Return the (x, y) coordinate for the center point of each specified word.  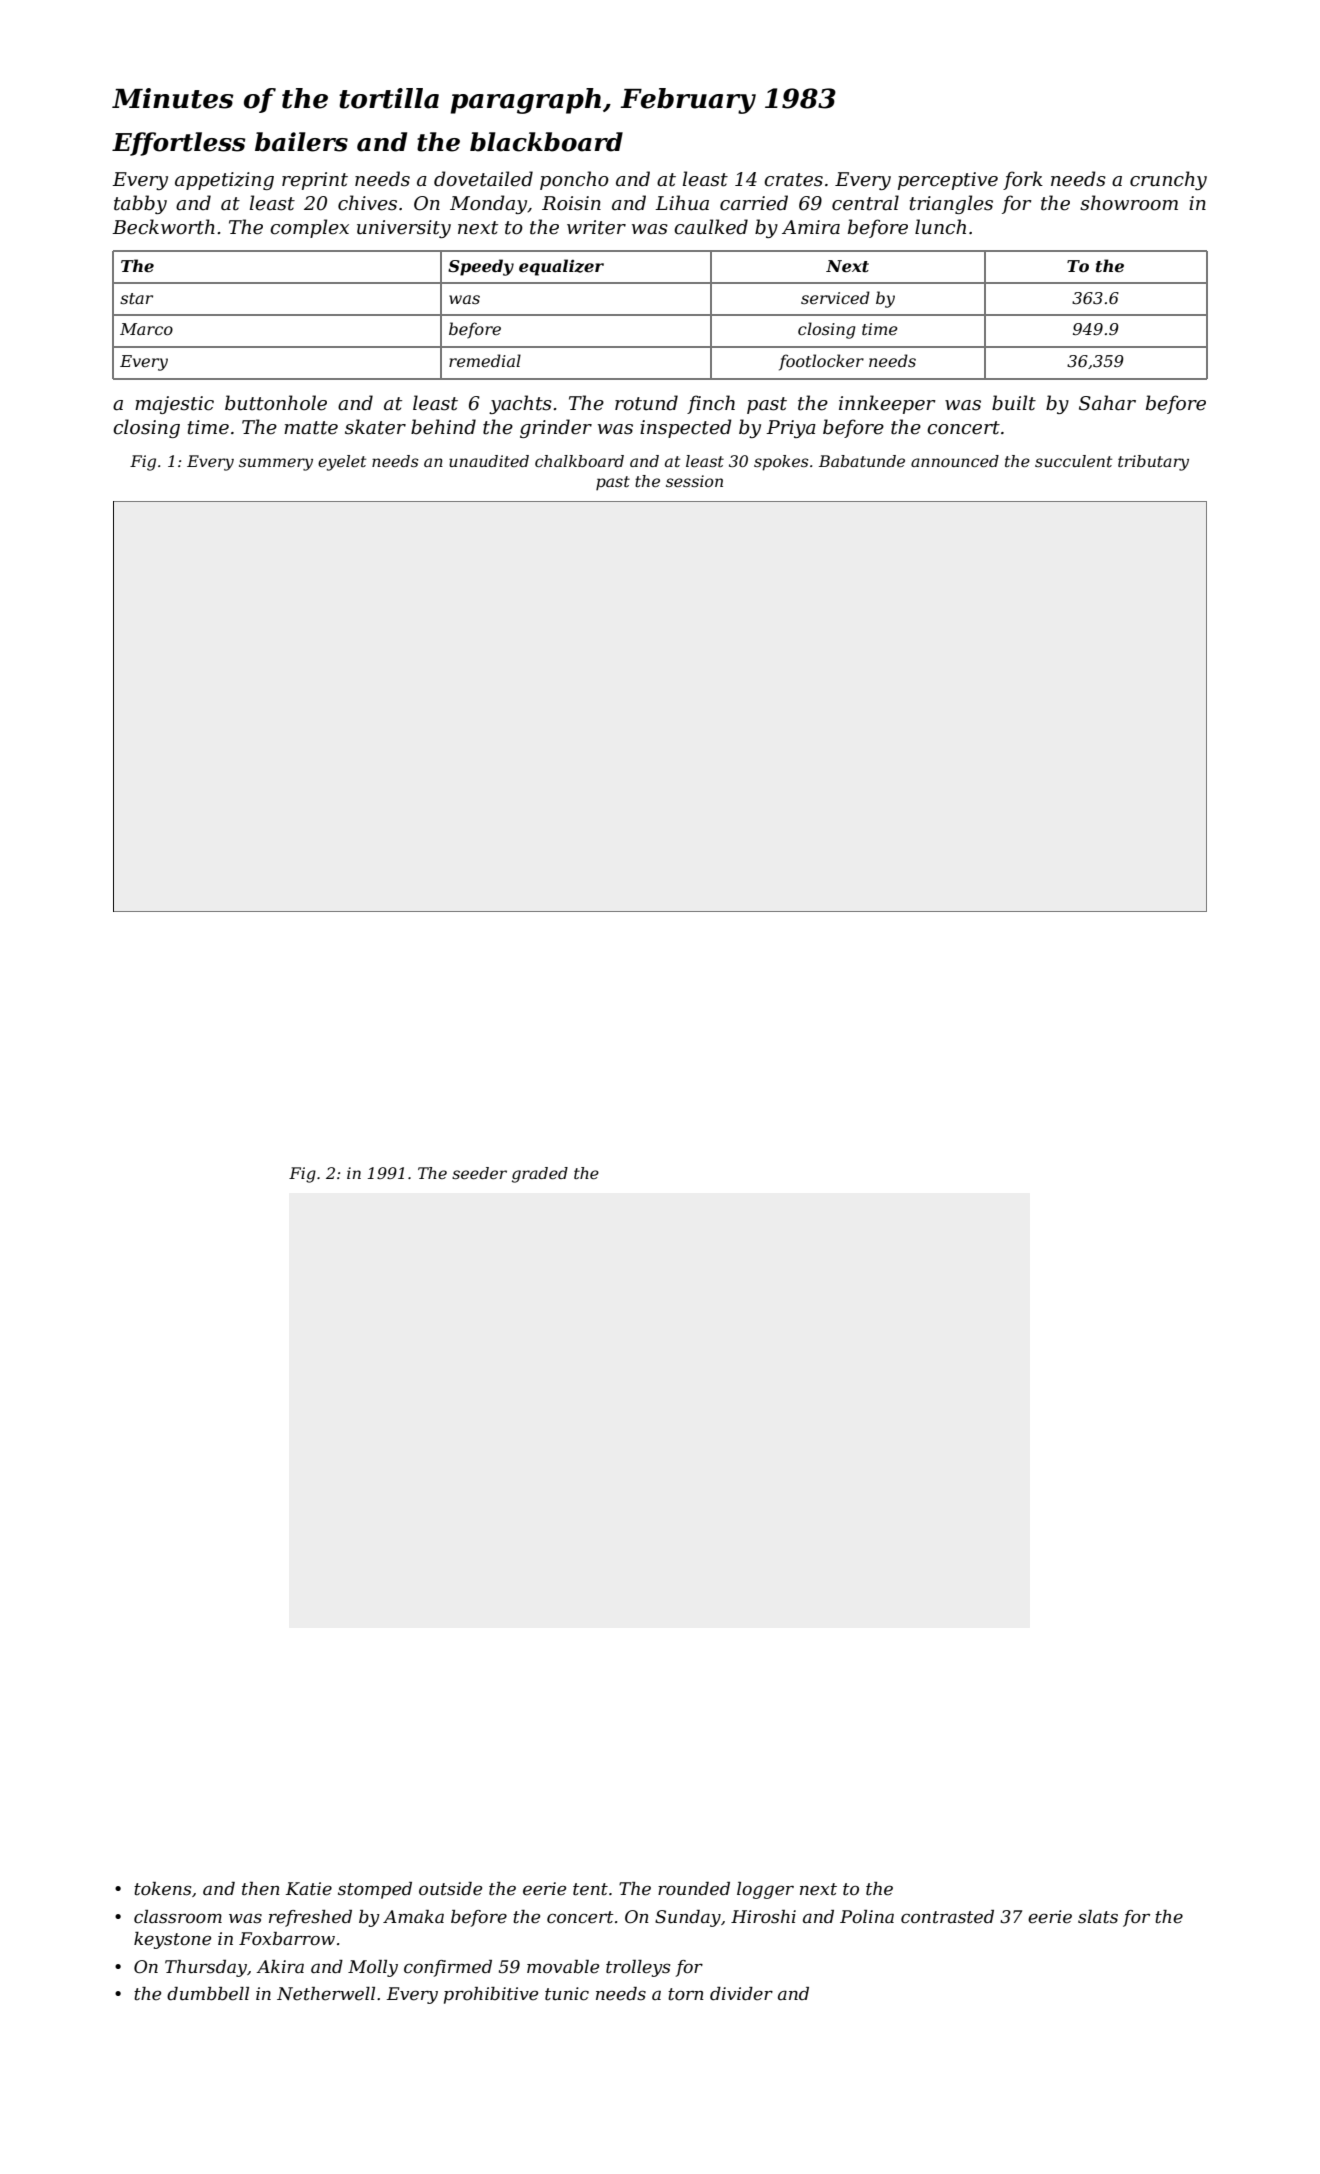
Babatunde (862, 461)
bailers (301, 142)
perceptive (948, 181)
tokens (162, 1889)
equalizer (561, 267)
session (694, 481)
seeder (479, 1173)
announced (955, 461)
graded (540, 1175)
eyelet (342, 463)
